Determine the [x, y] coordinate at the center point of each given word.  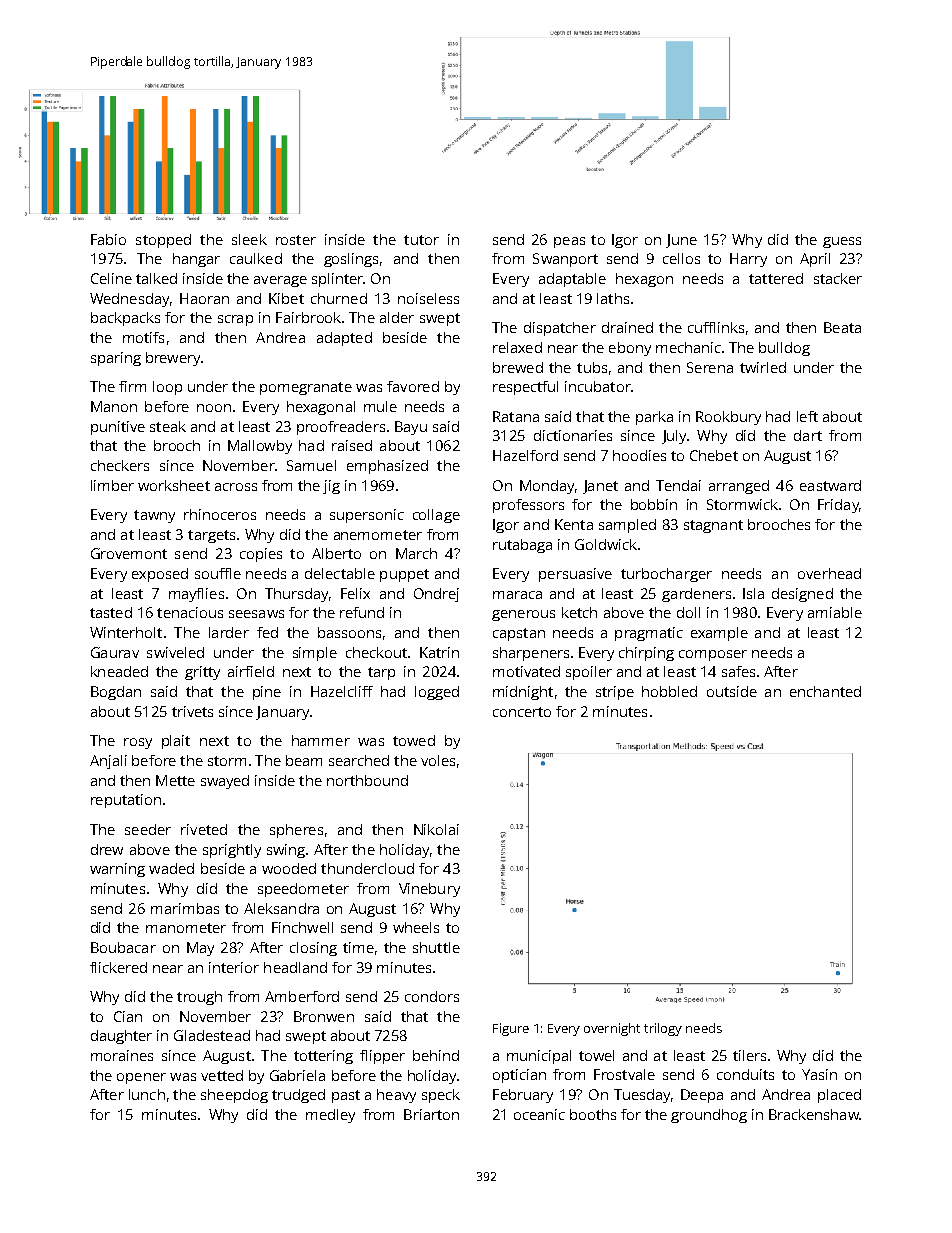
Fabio [108, 239]
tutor [421, 240]
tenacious [190, 612]
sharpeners [531, 654]
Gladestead [212, 1035]
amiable [835, 612]
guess [842, 242]
